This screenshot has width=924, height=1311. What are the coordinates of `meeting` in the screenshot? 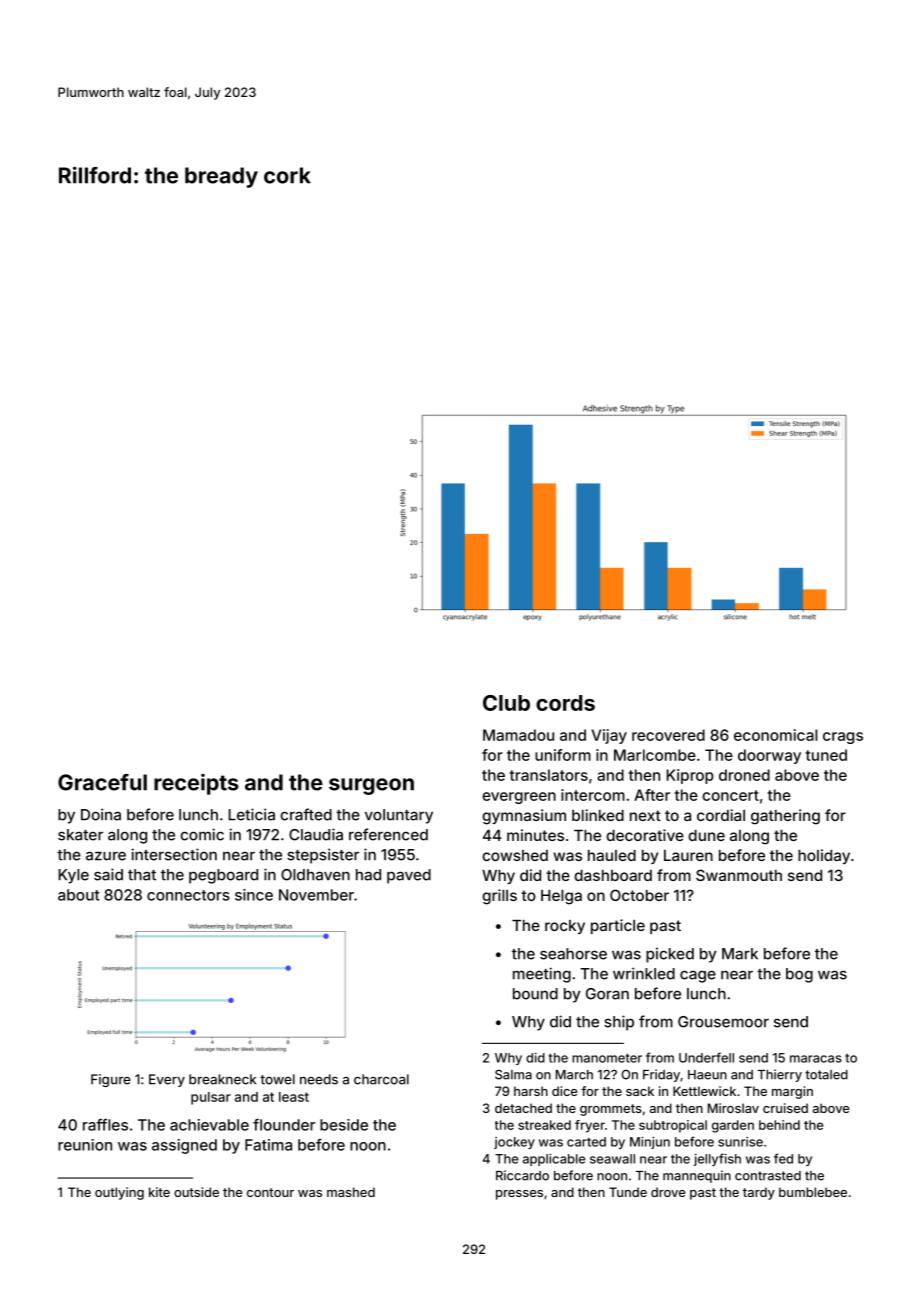 It's located at (542, 975).
